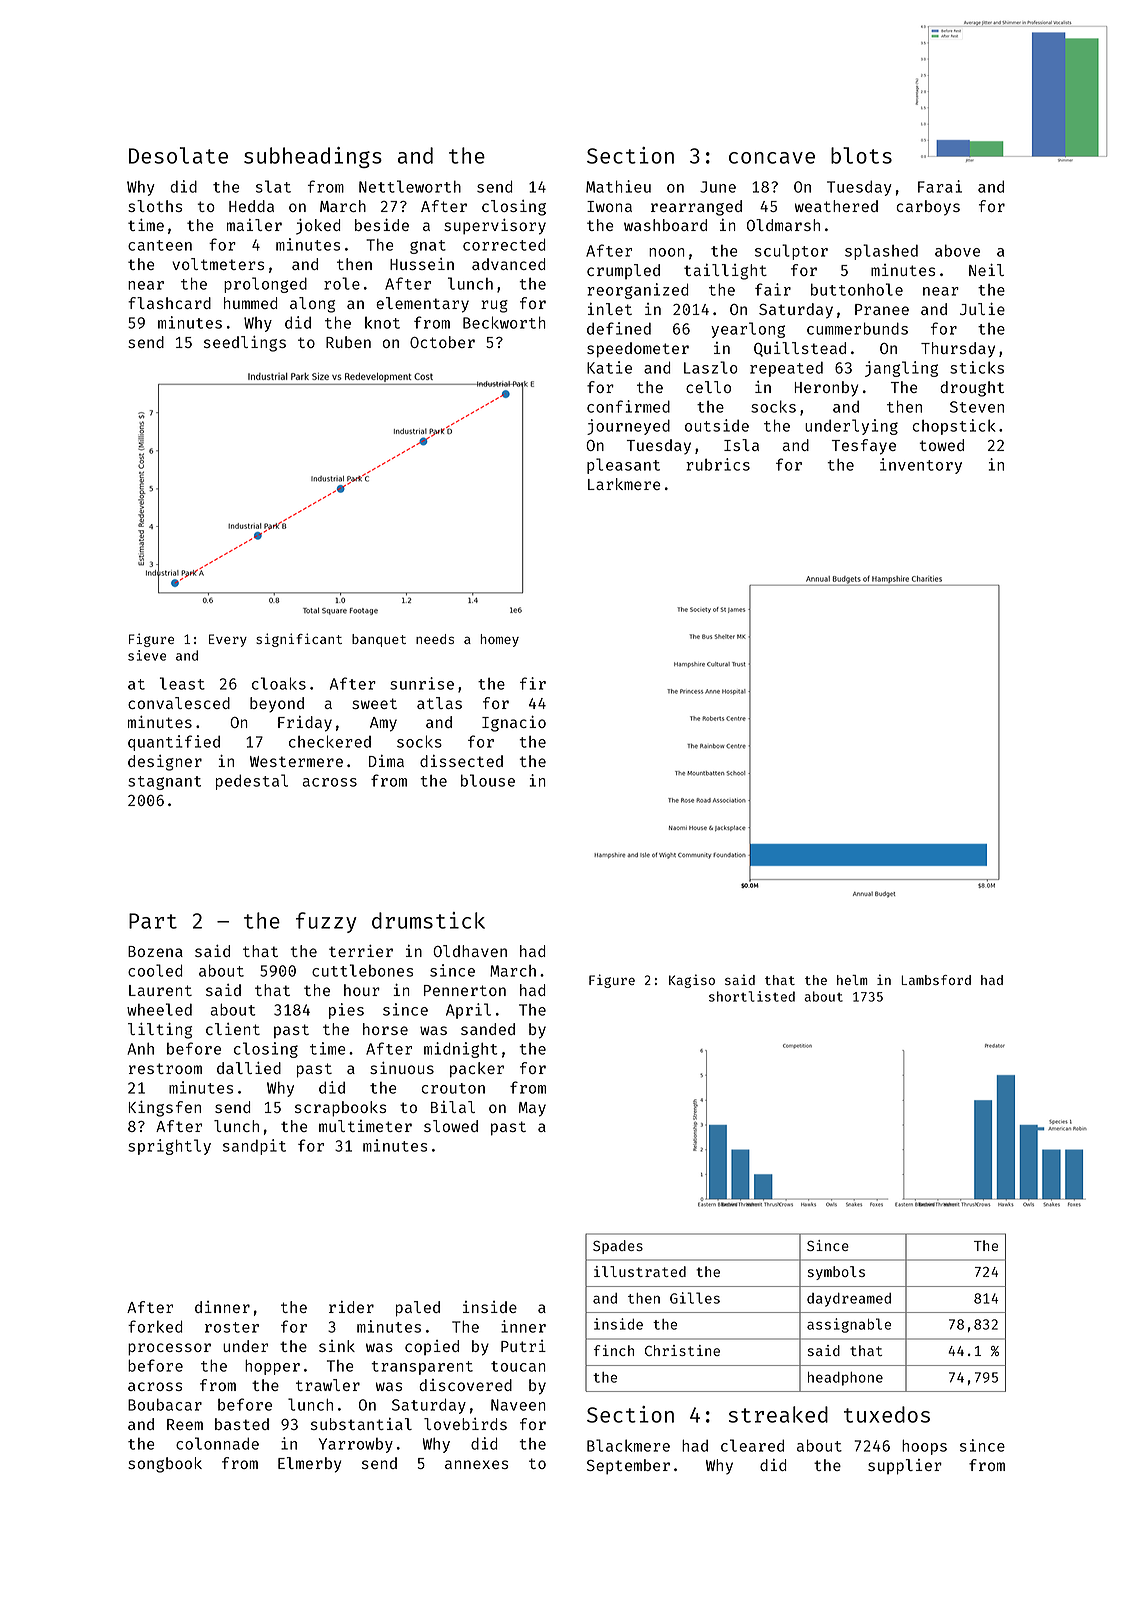 This screenshot has width=1133, height=1602. What do you see at coordinates (147, 655) in the screenshot?
I see `sieve` at bounding box center [147, 655].
